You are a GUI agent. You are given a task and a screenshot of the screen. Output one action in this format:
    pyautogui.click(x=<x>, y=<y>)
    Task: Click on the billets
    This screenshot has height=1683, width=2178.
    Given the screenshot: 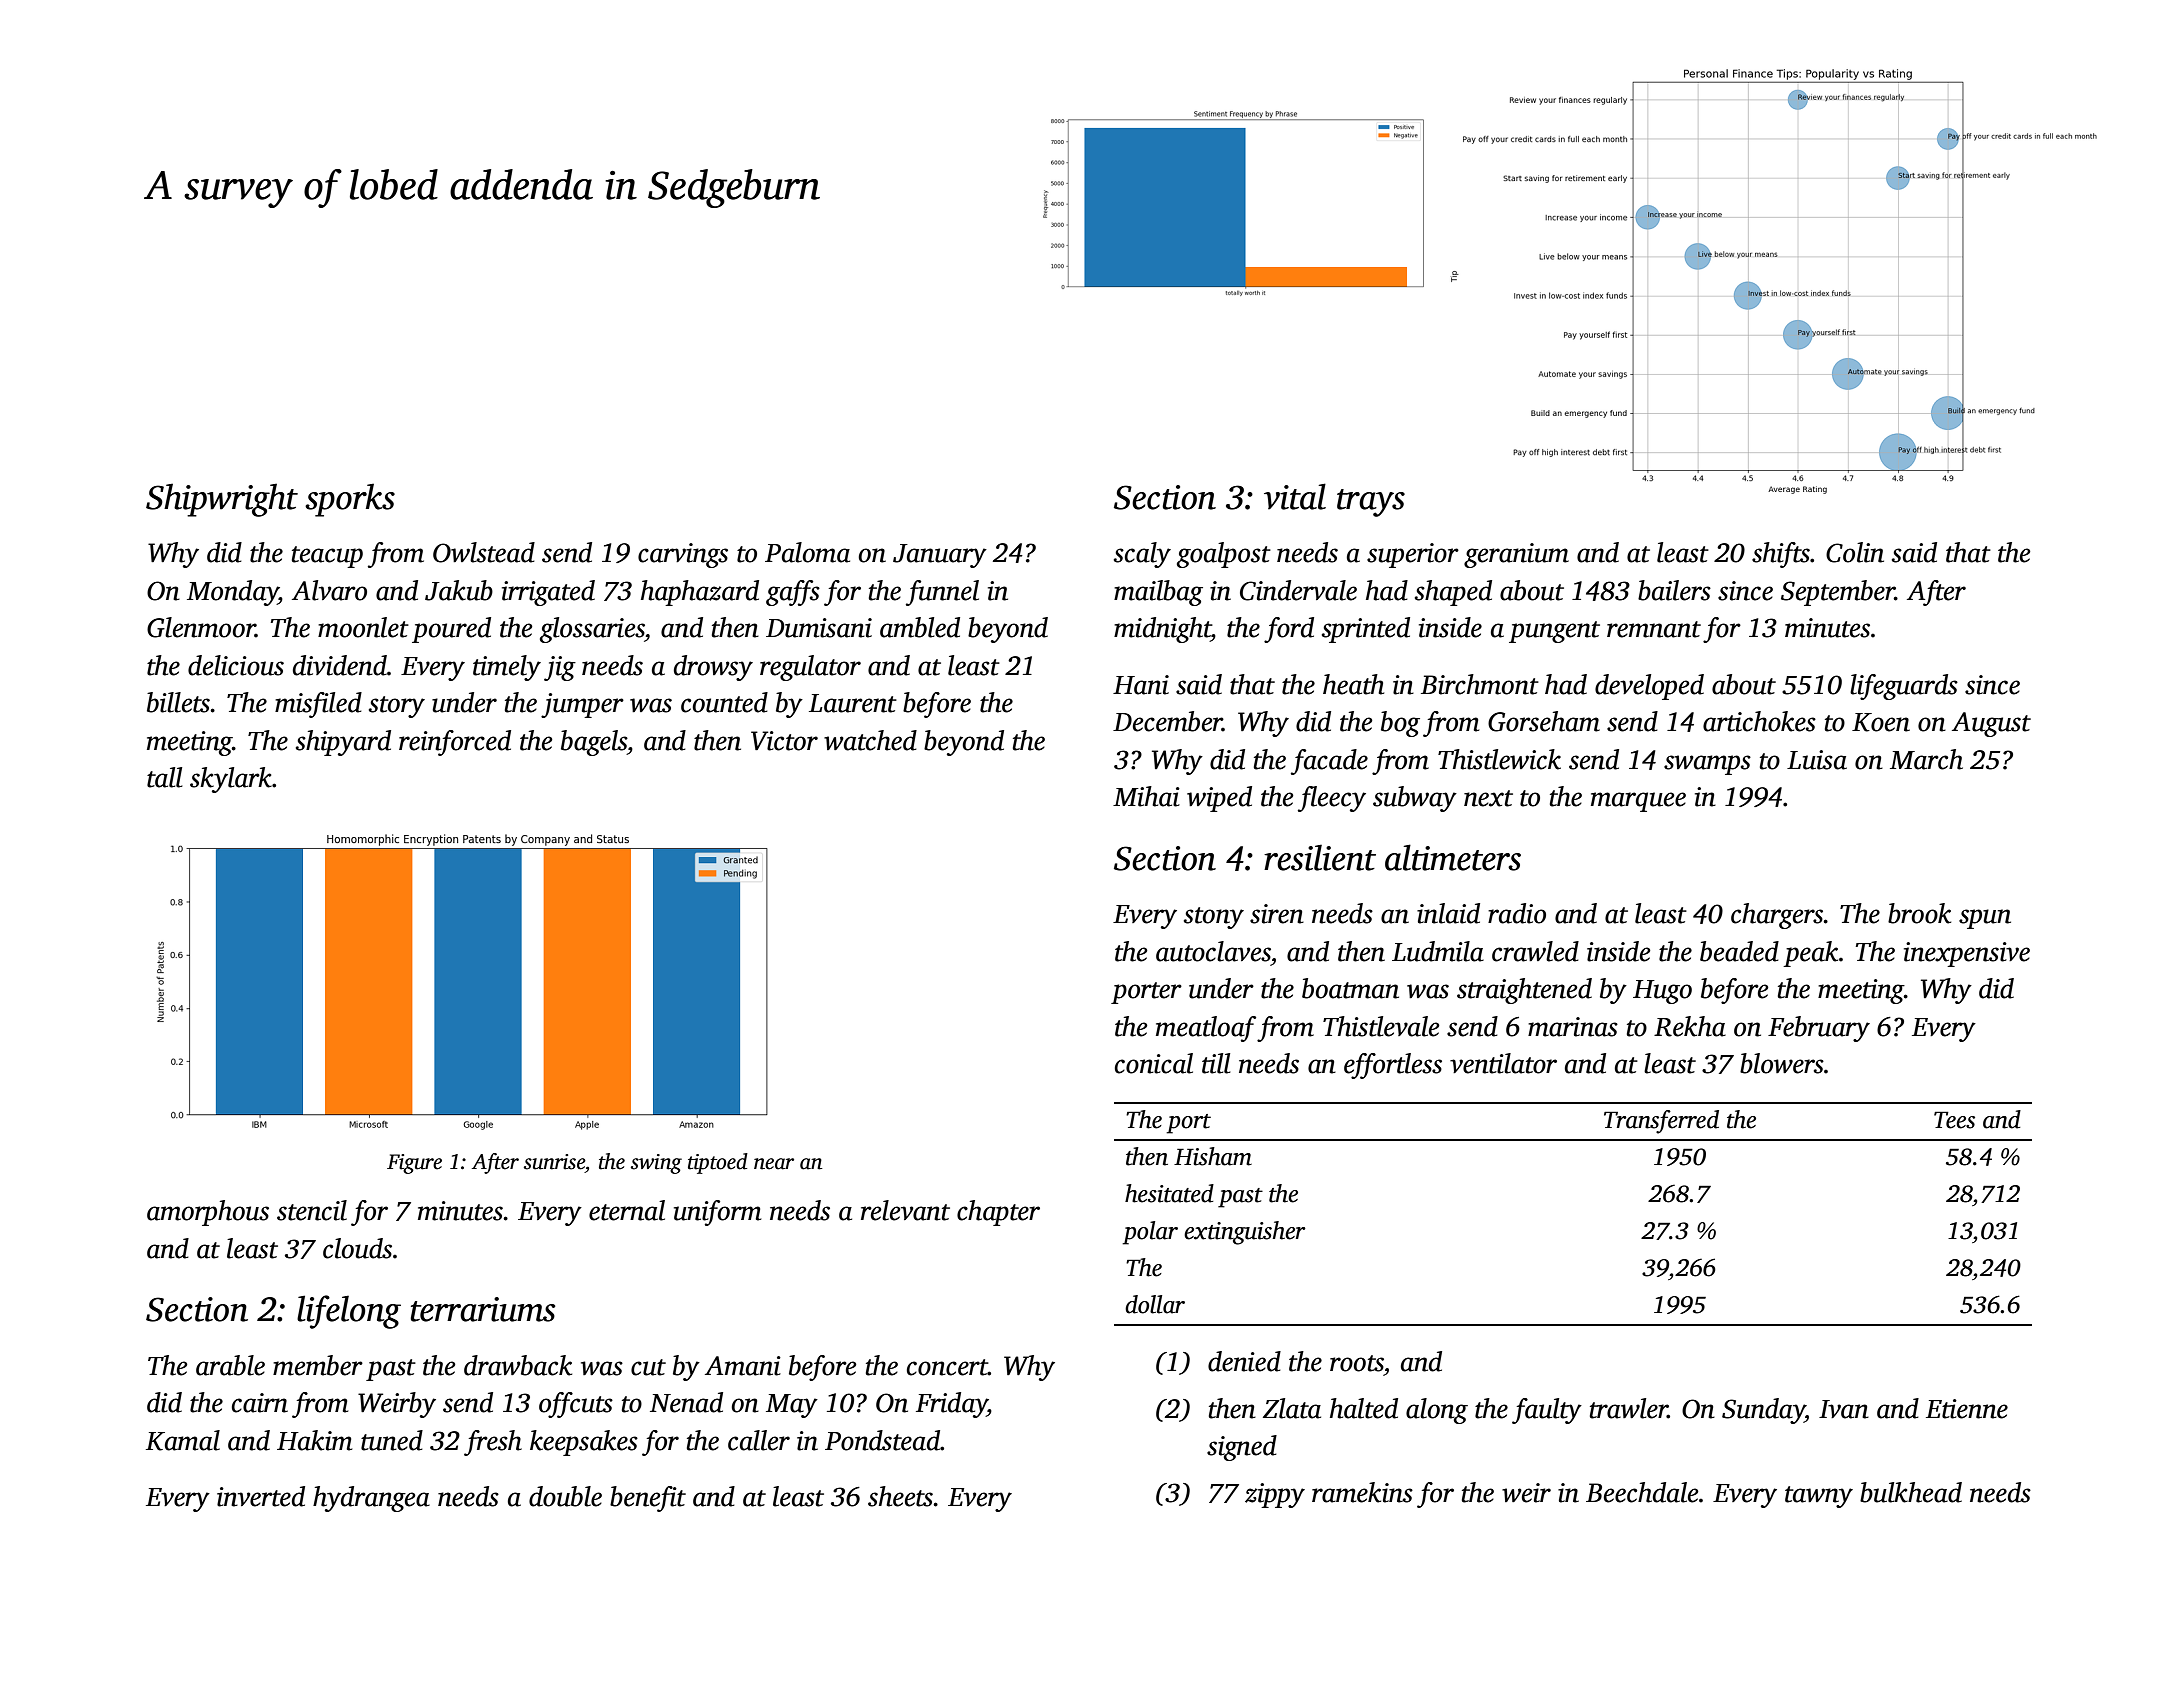 What is the action you would take?
    pyautogui.click(x=179, y=702)
